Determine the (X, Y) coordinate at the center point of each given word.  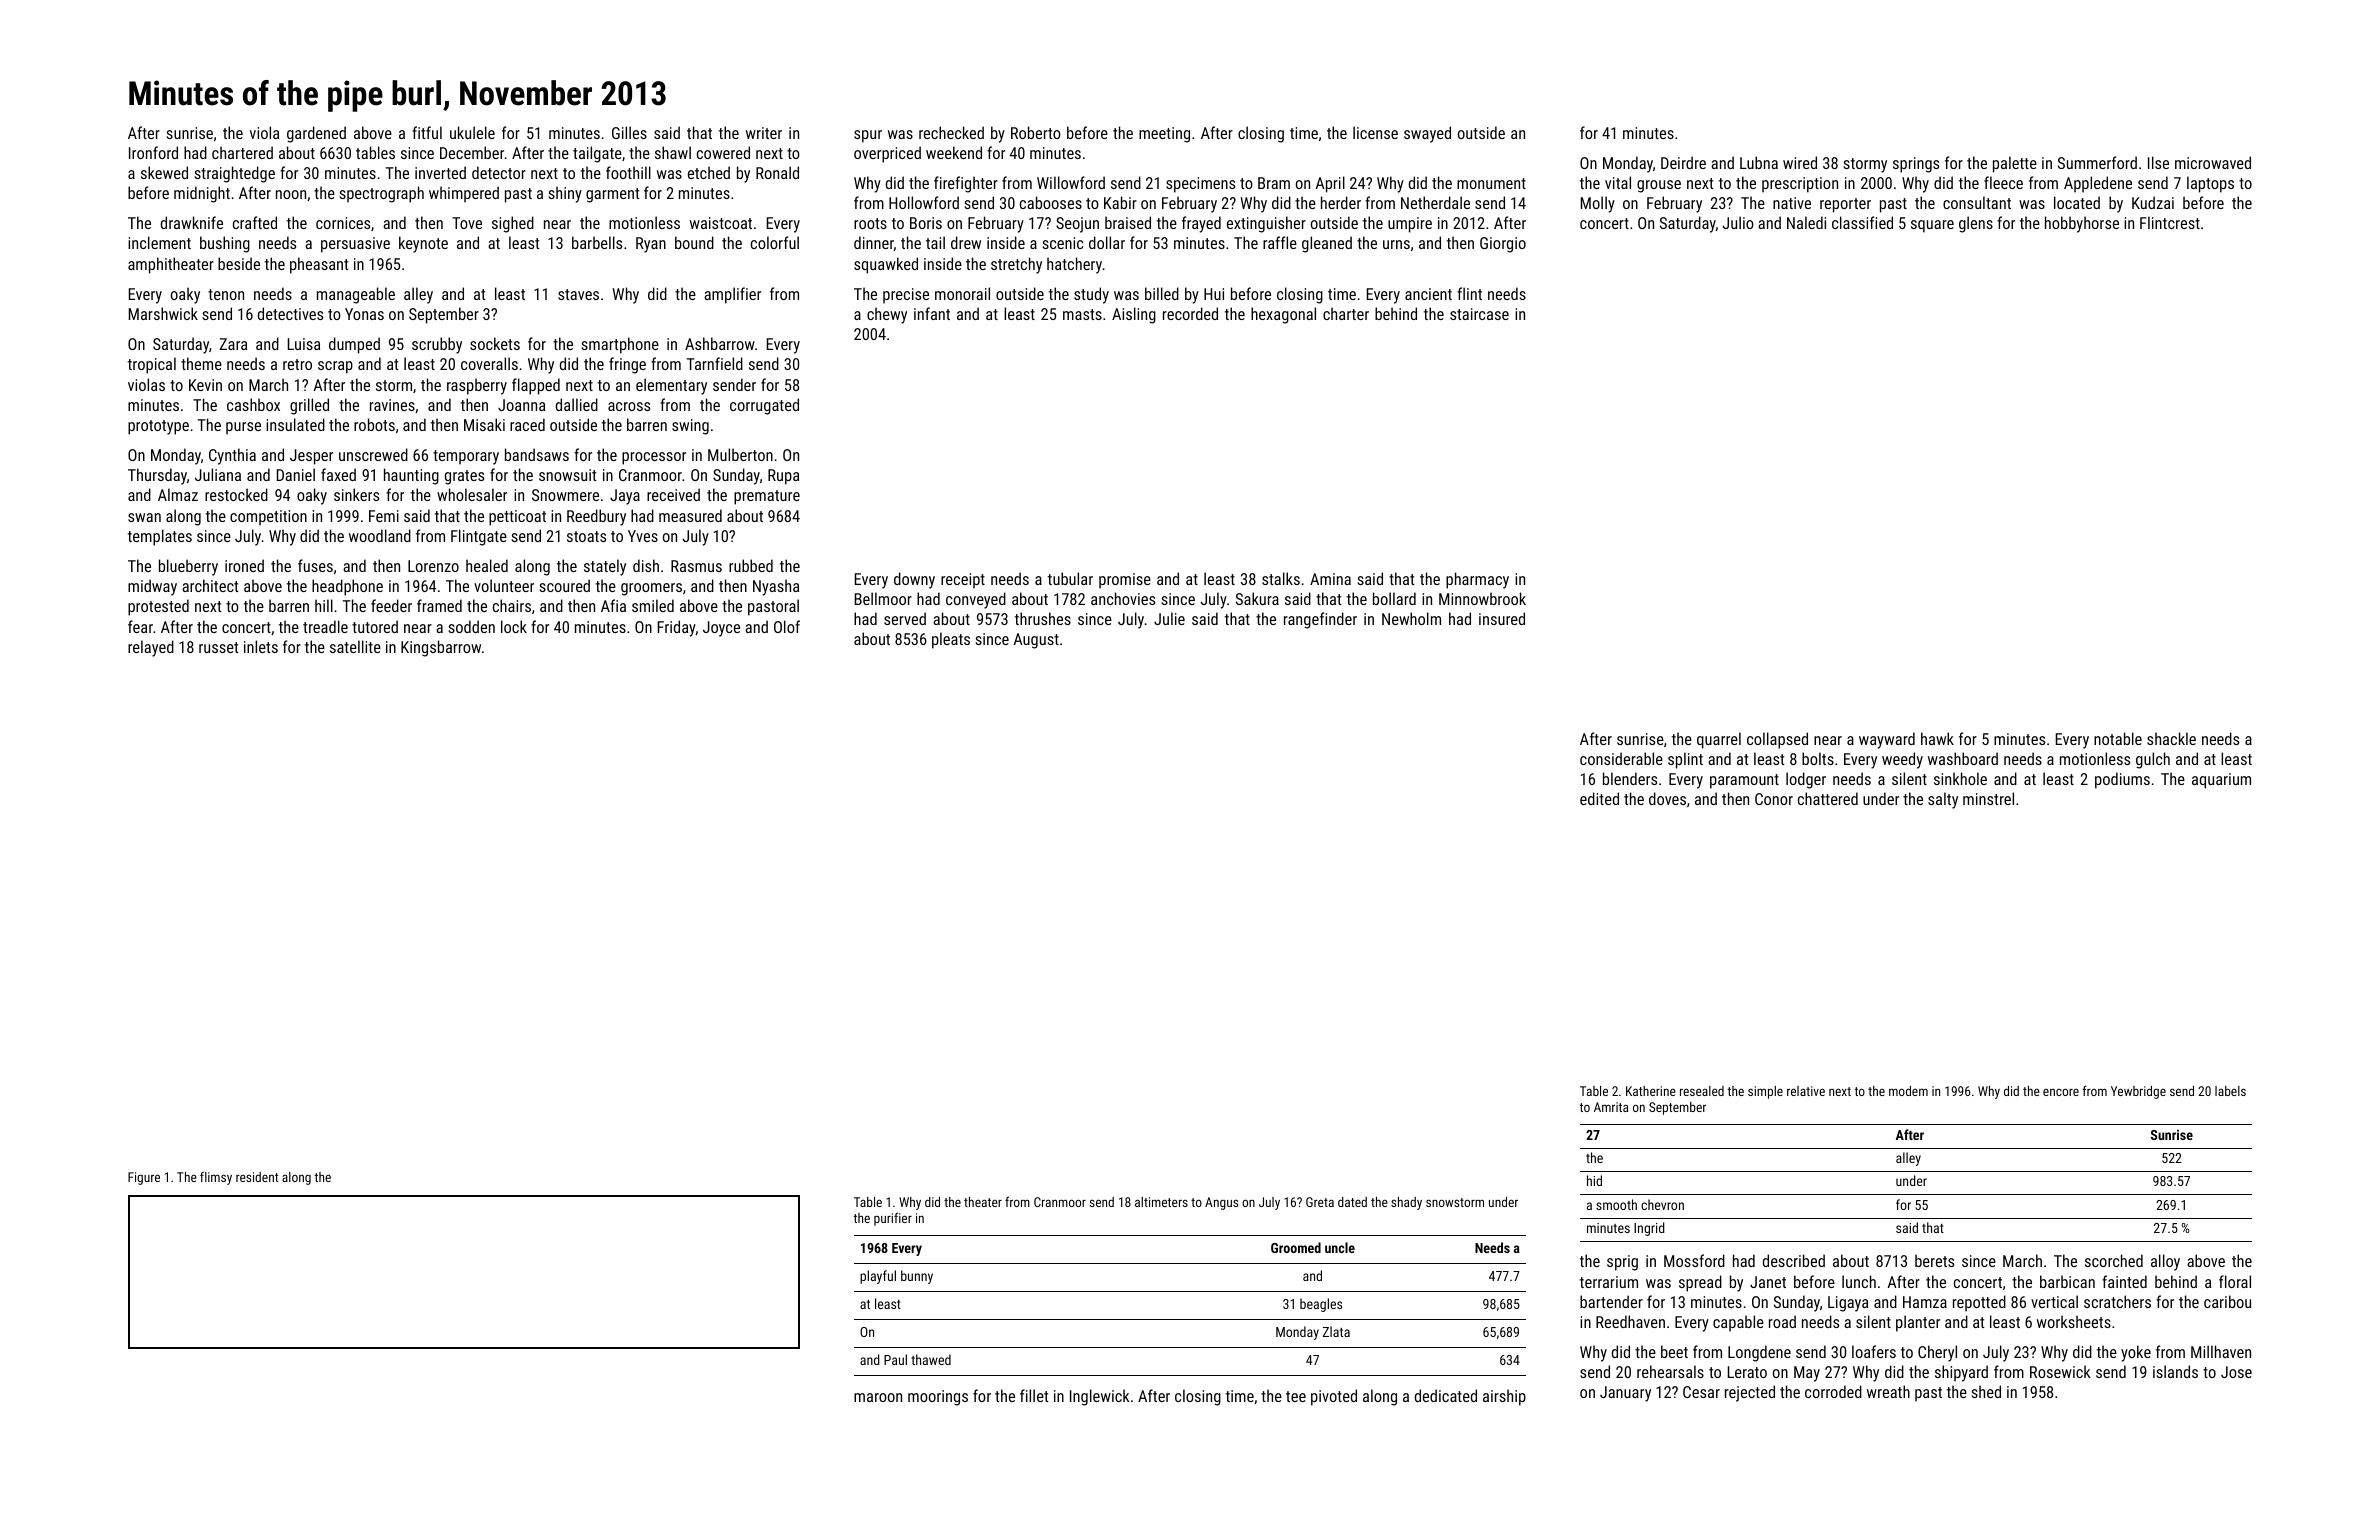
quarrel (1719, 740)
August (1036, 641)
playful (878, 1277)
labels (2230, 1091)
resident (257, 1177)
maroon (878, 1397)
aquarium (2221, 781)
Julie (1169, 618)
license (1375, 132)
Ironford (153, 152)
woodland (380, 535)
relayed (151, 648)
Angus (1221, 1203)
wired (1800, 162)
